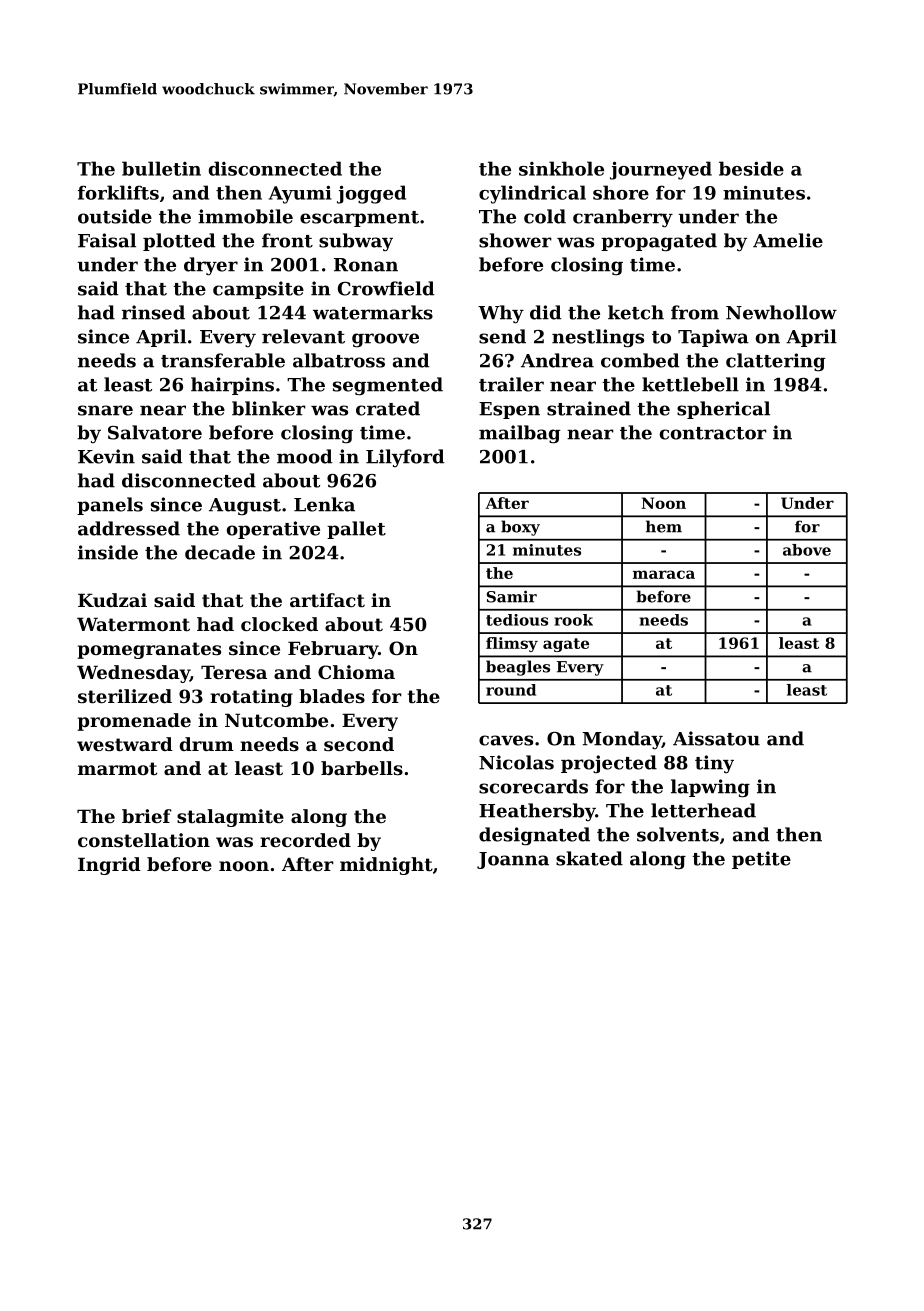 The height and width of the document is (1311, 924). I want to click on ketch, so click(636, 312).
